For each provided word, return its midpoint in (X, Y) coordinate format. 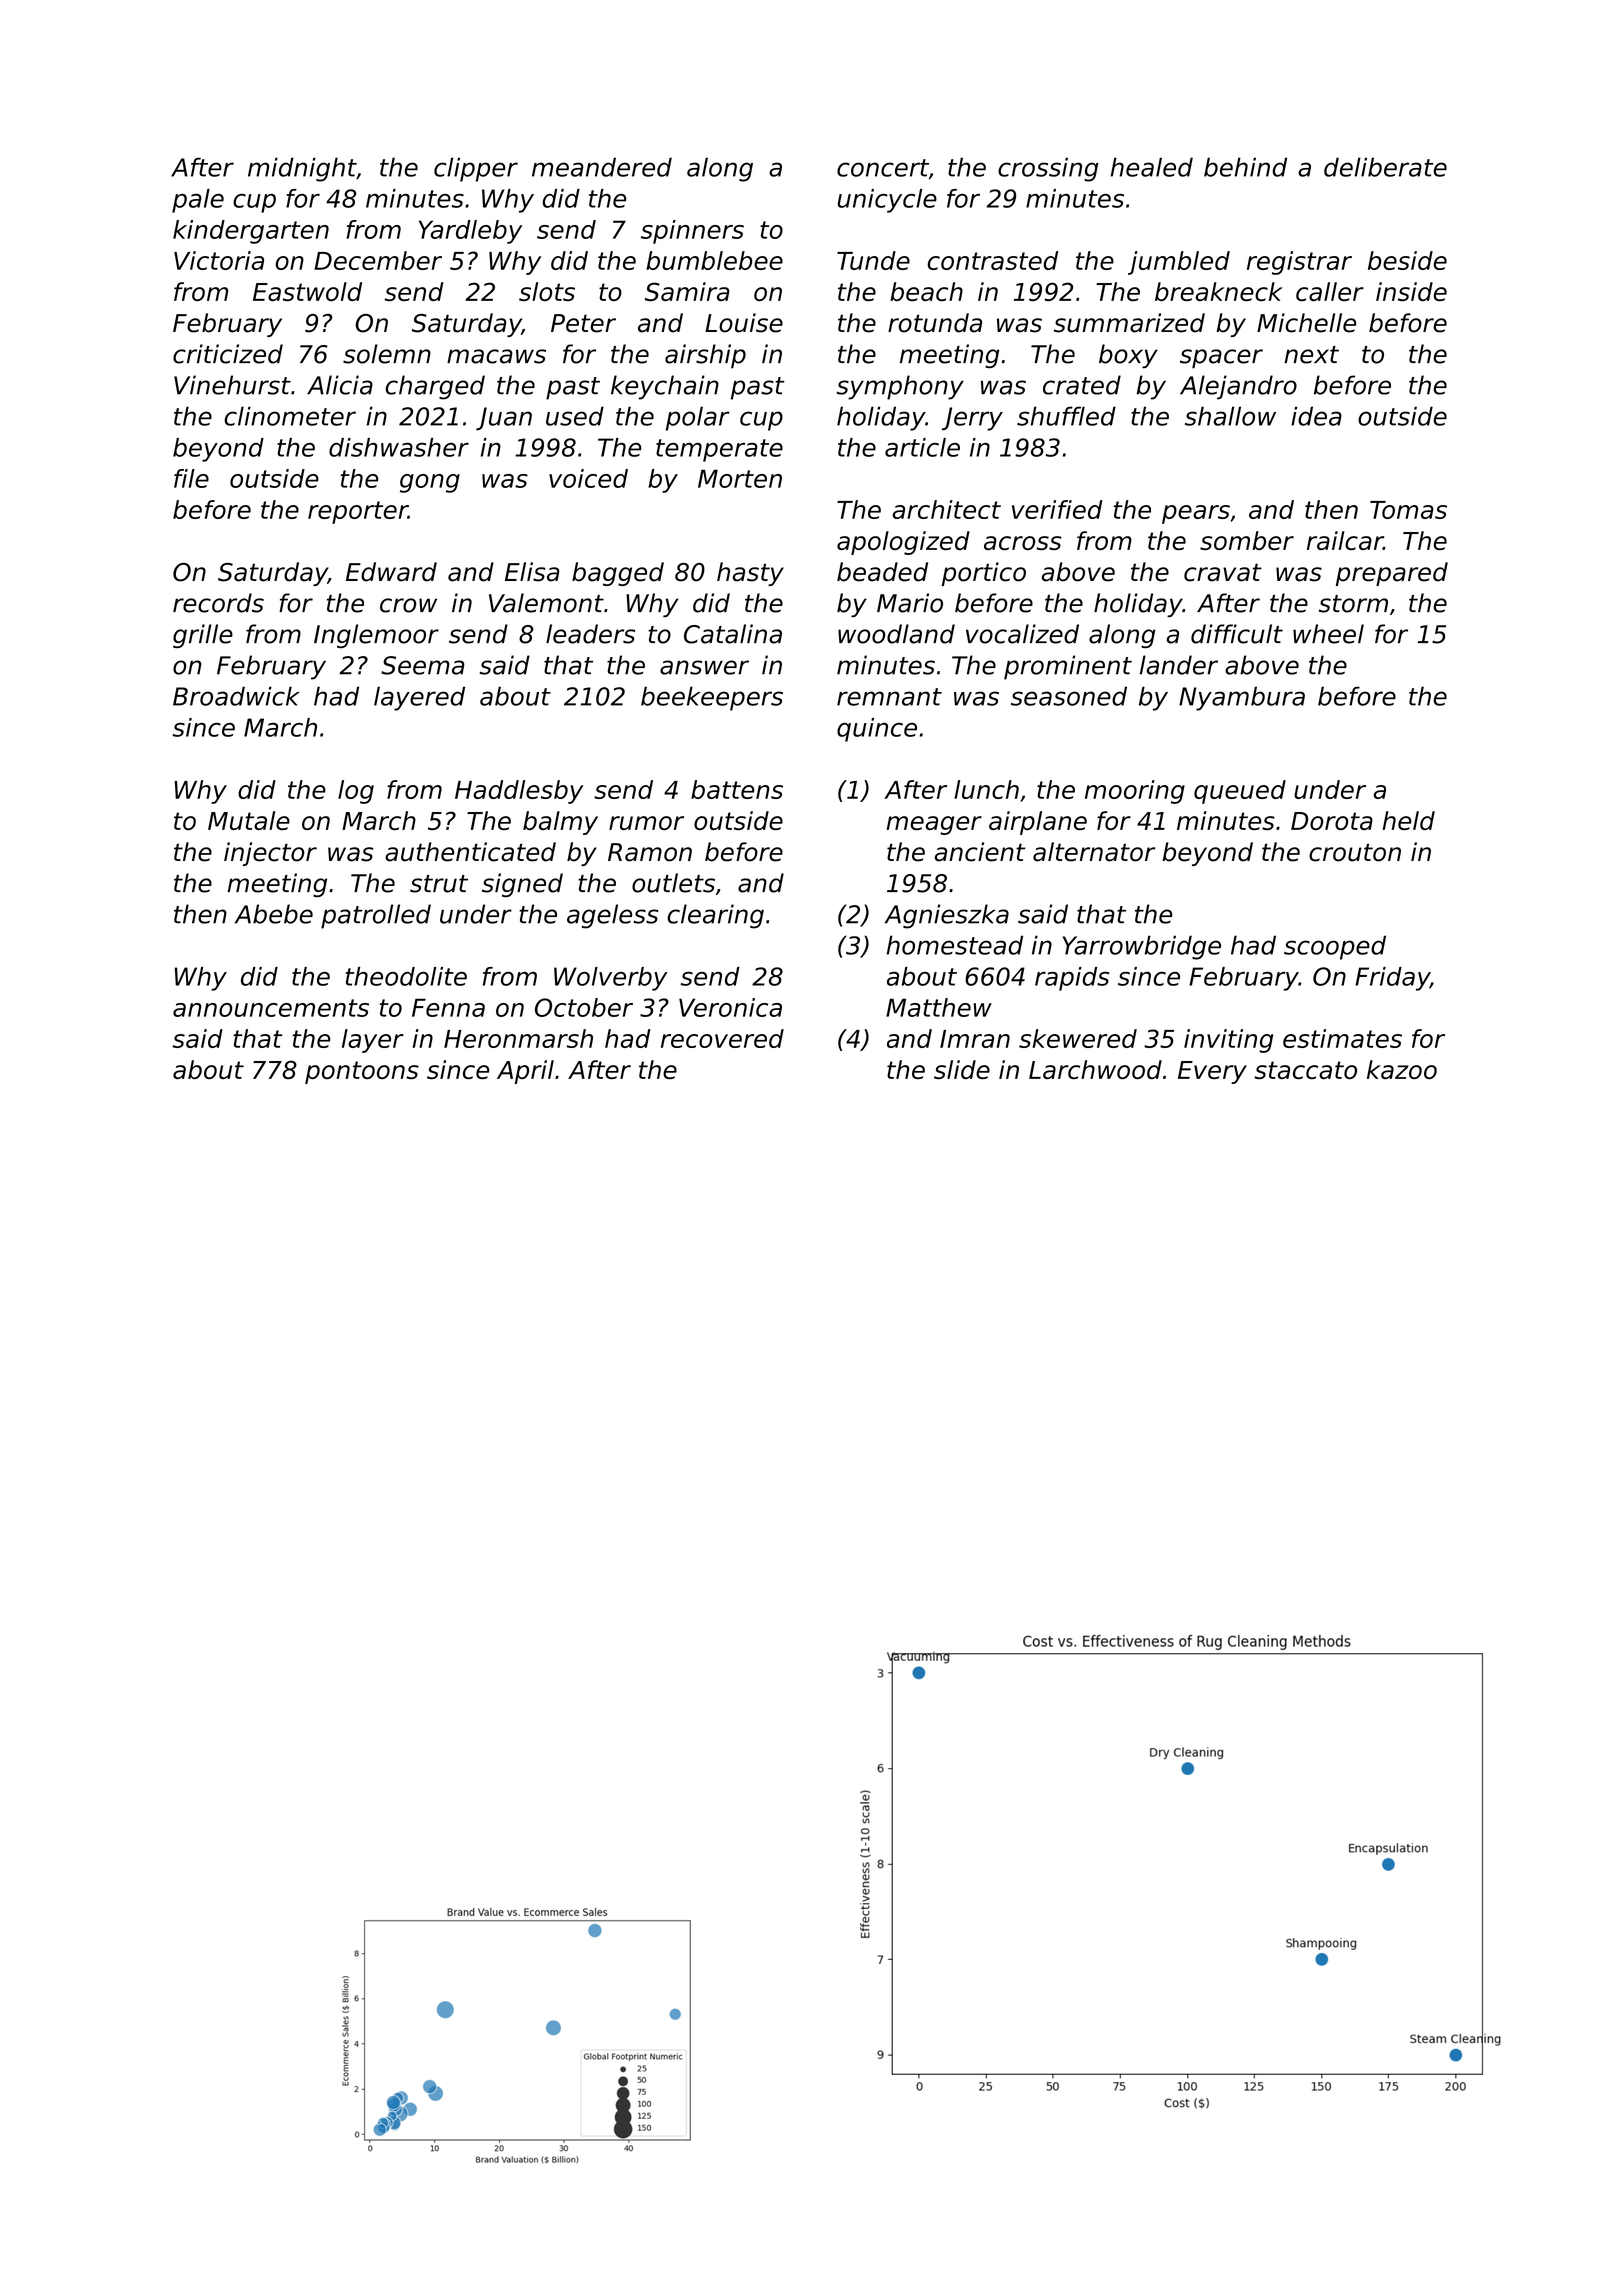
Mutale (249, 820)
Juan (504, 419)
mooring (1135, 792)
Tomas (1408, 510)
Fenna (448, 1007)
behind (1245, 167)
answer (704, 667)
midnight (302, 169)
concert (883, 168)
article (922, 447)
